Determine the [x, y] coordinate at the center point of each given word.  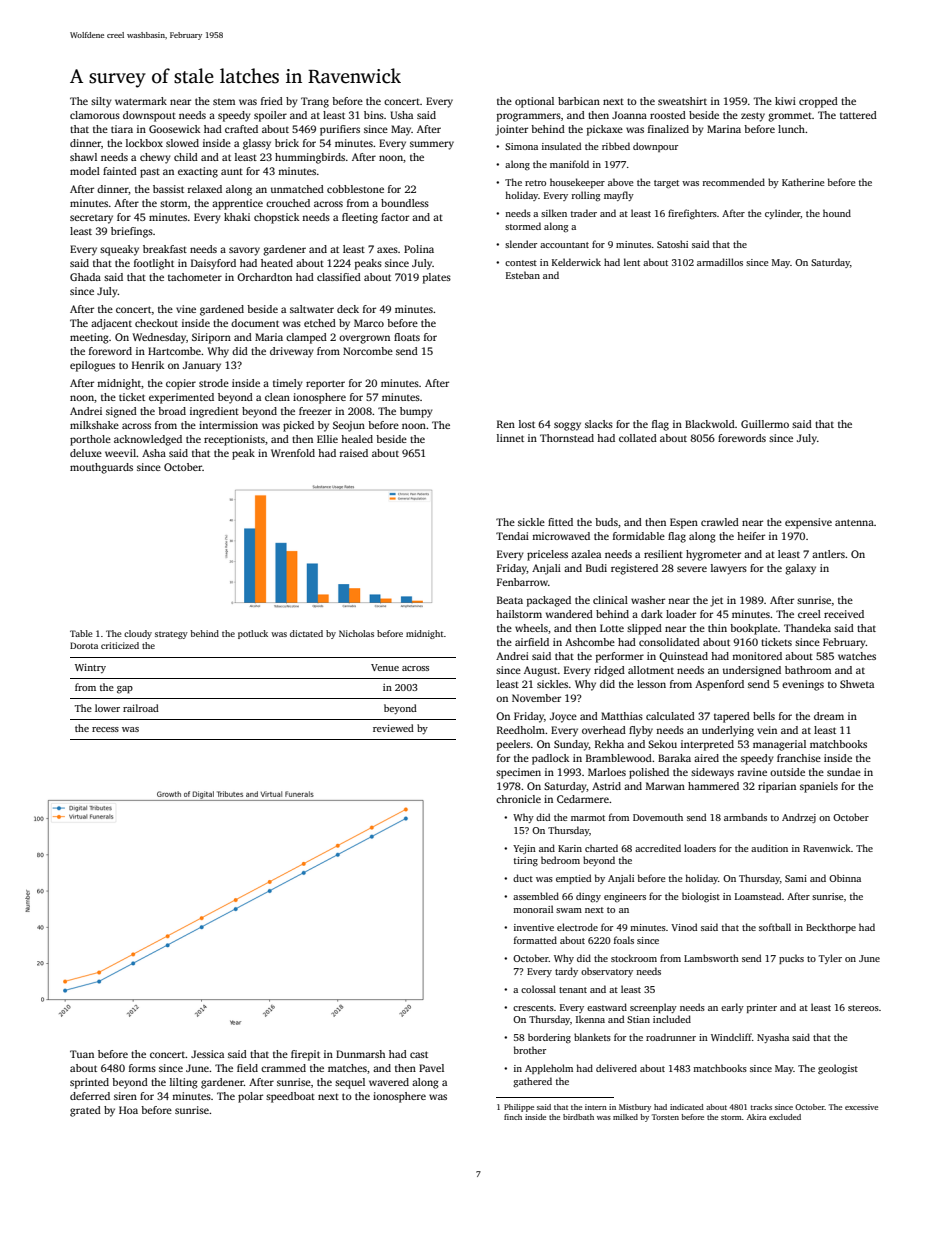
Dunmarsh [360, 1054]
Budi [596, 568]
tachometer [195, 277]
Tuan [82, 1054]
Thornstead [567, 438]
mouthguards [101, 468]
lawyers [729, 569]
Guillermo [765, 424]
